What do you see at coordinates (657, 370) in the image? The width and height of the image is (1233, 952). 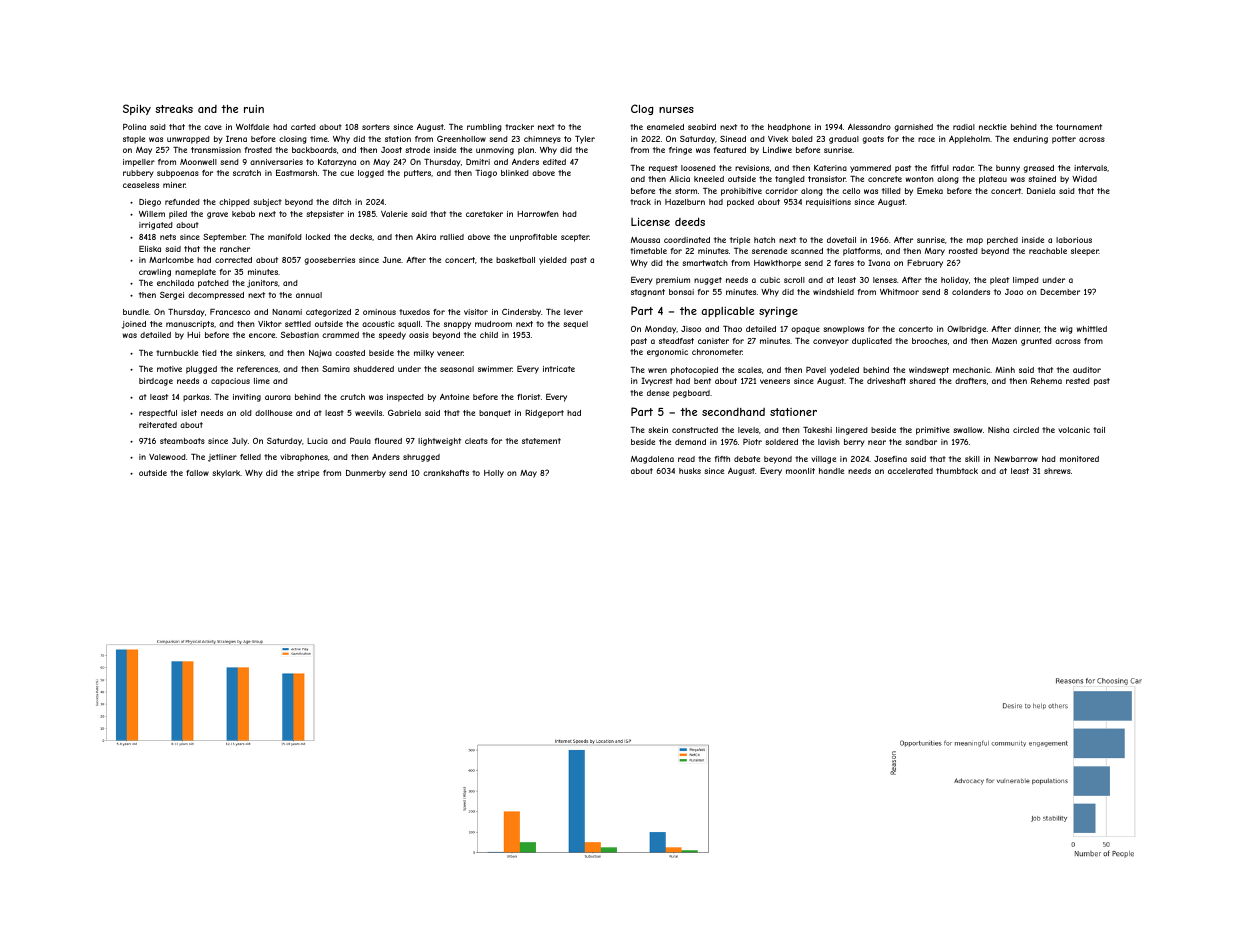 I see `wren` at bounding box center [657, 370].
